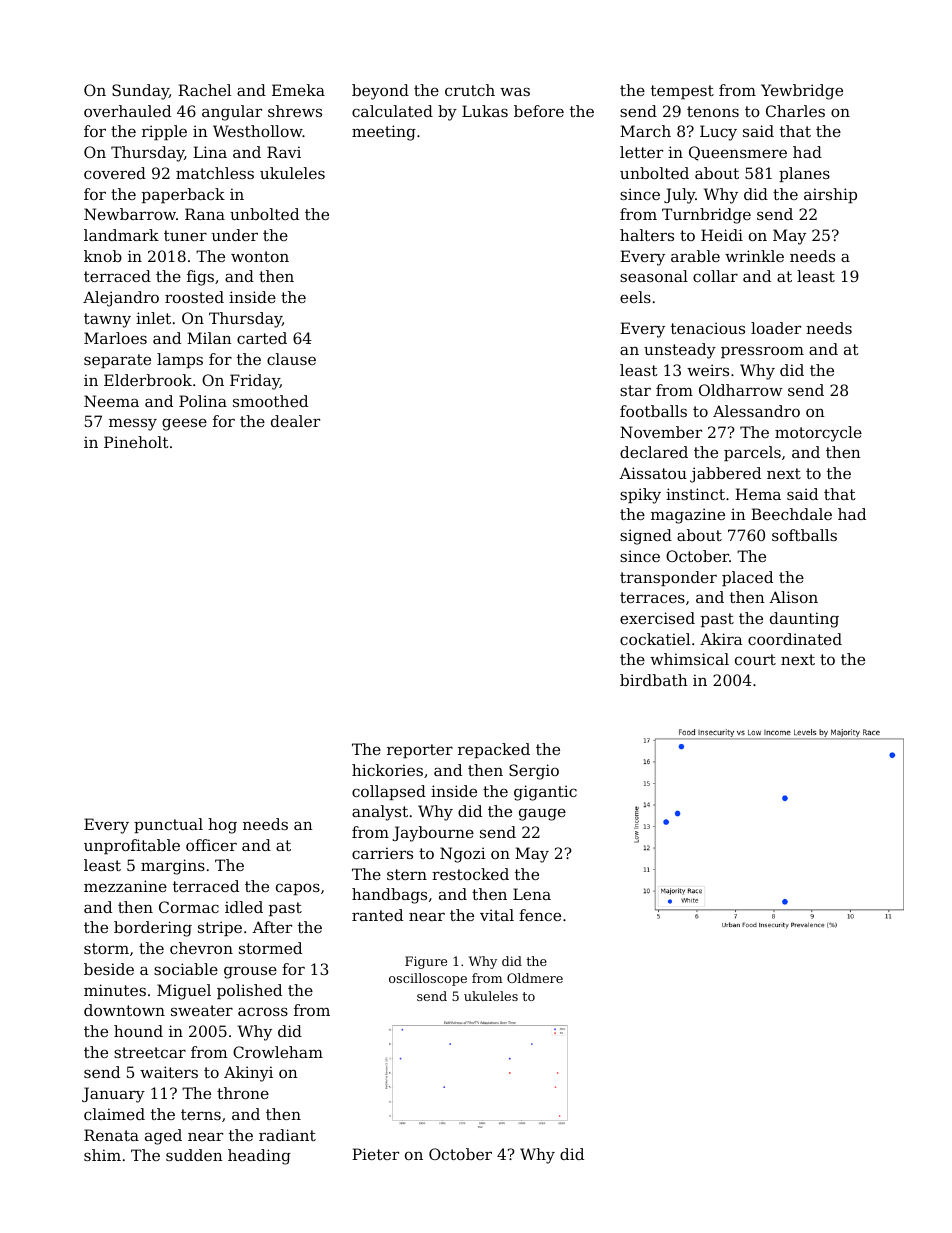  Describe the element at coordinates (295, 421) in the document. I see `dealer` at that location.
